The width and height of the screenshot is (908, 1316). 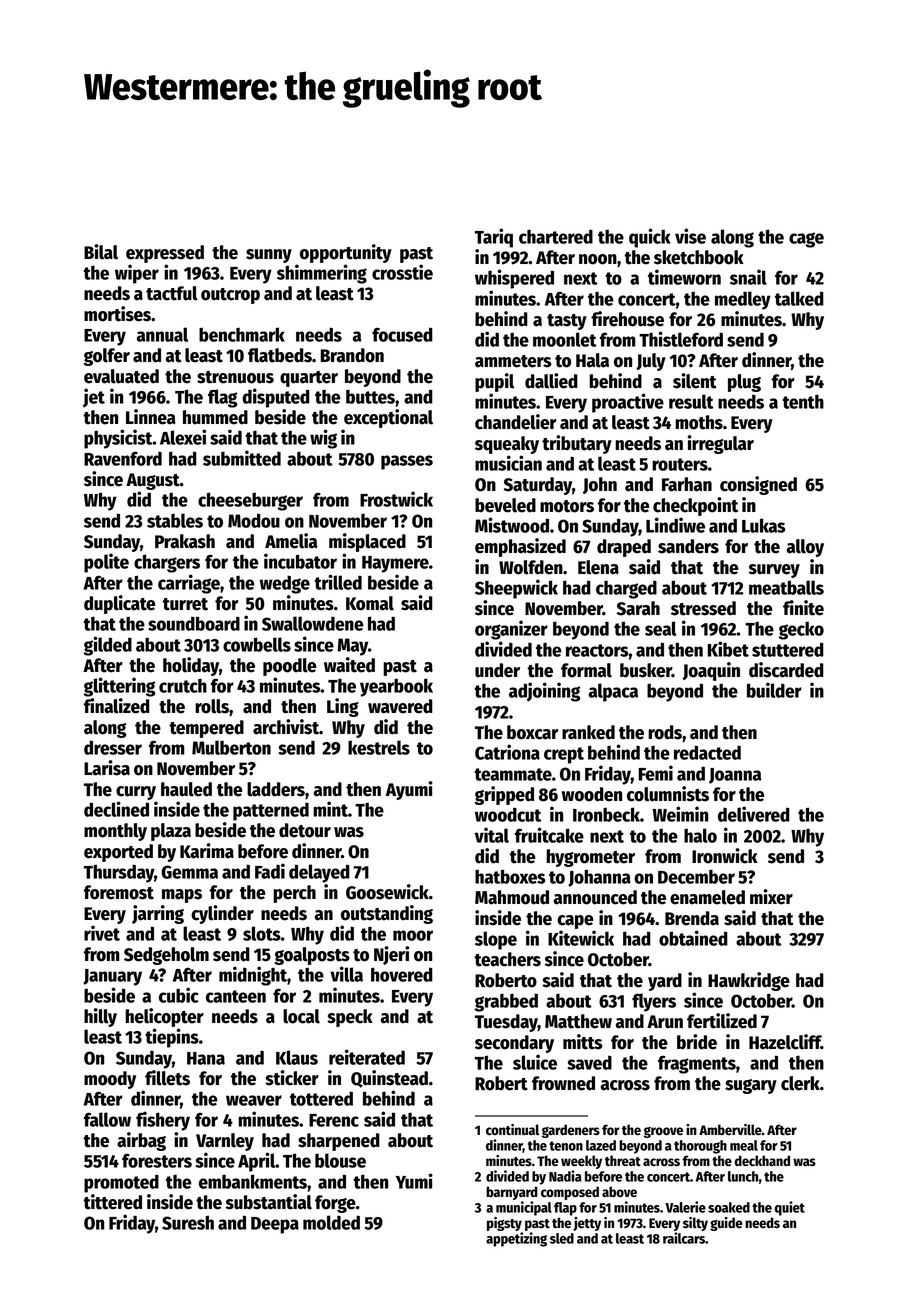 I want to click on timeworn, so click(x=684, y=277).
